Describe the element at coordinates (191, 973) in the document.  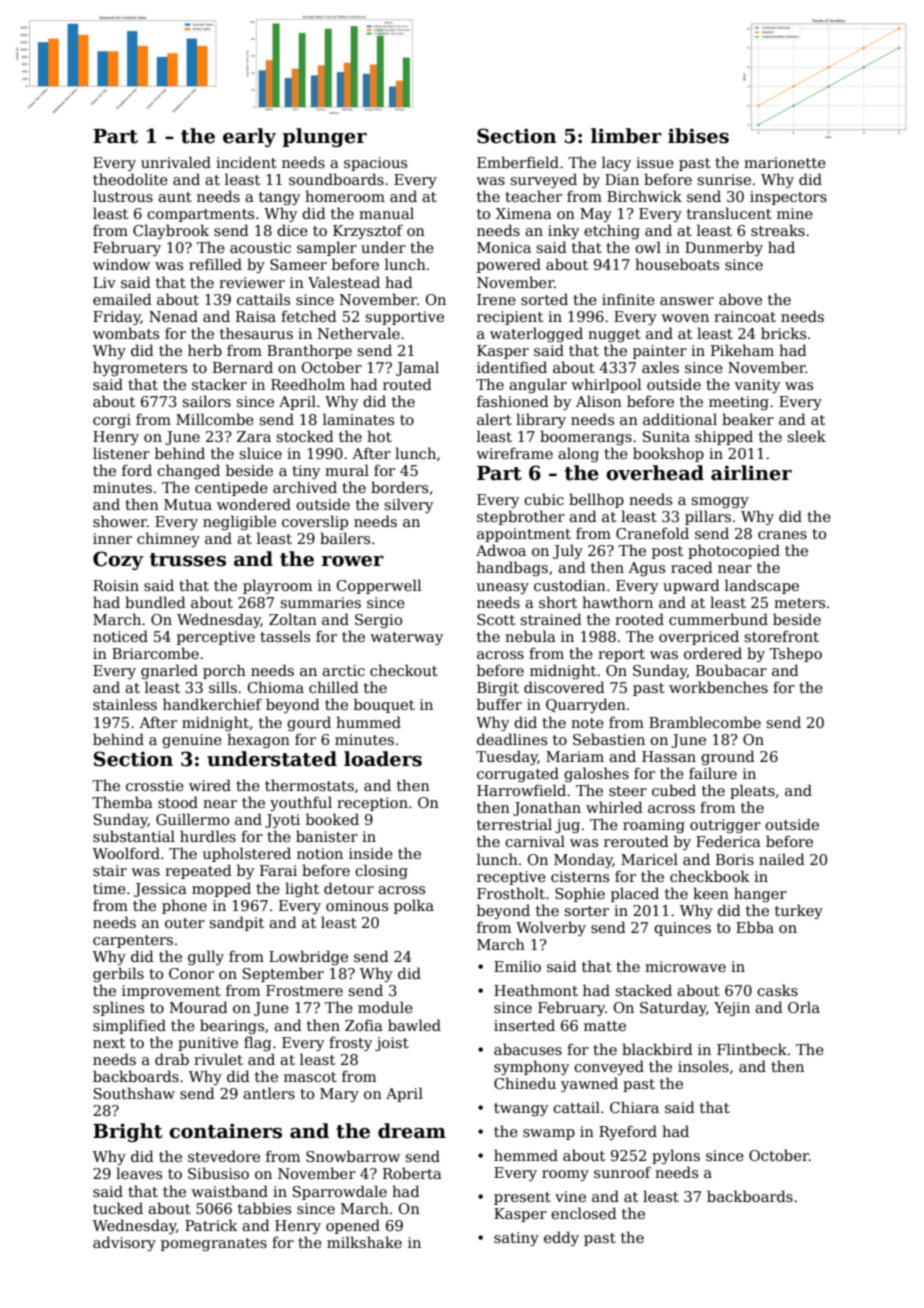
I see `Conor` at that location.
